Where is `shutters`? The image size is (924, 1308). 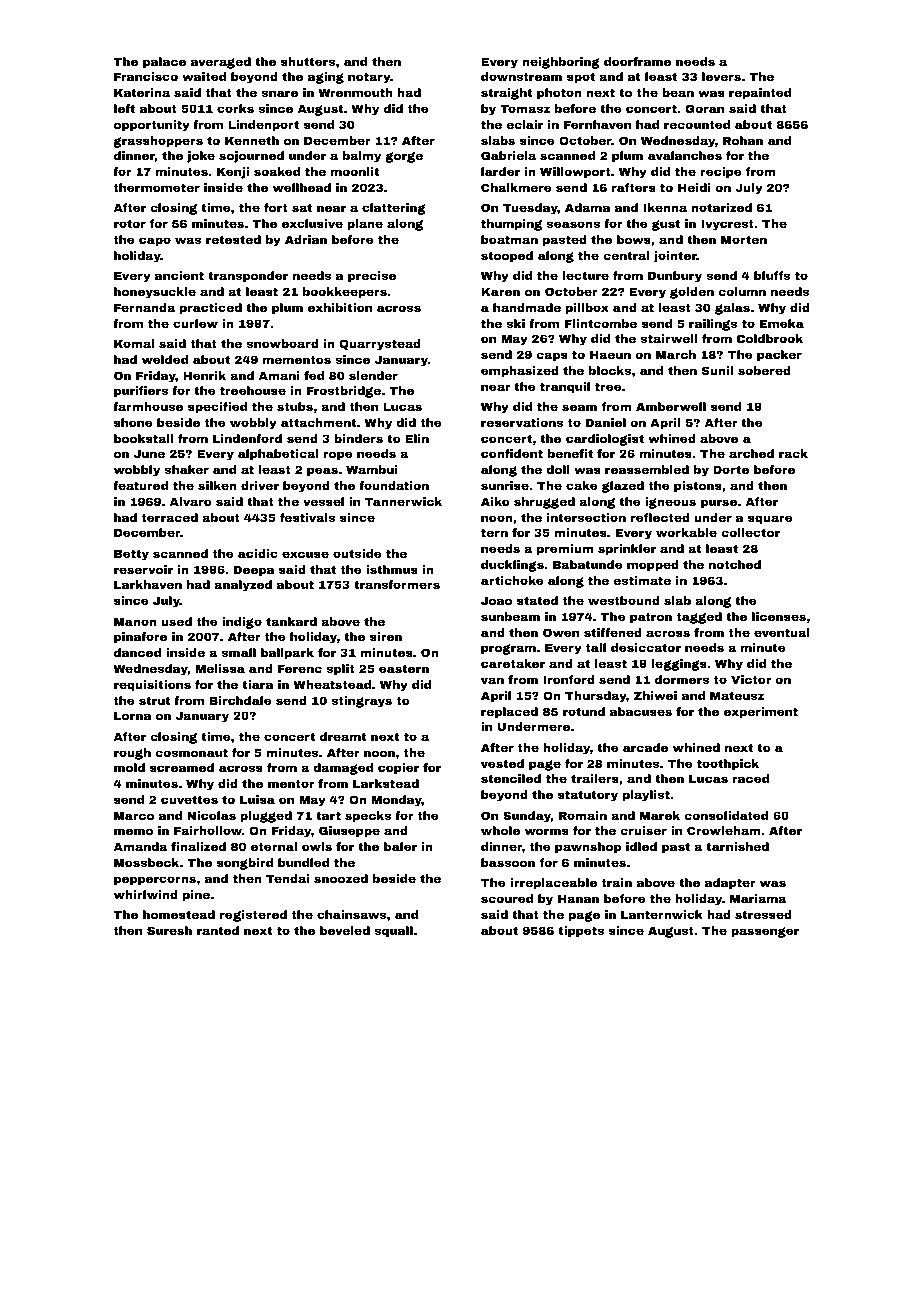 shutters is located at coordinates (308, 61).
